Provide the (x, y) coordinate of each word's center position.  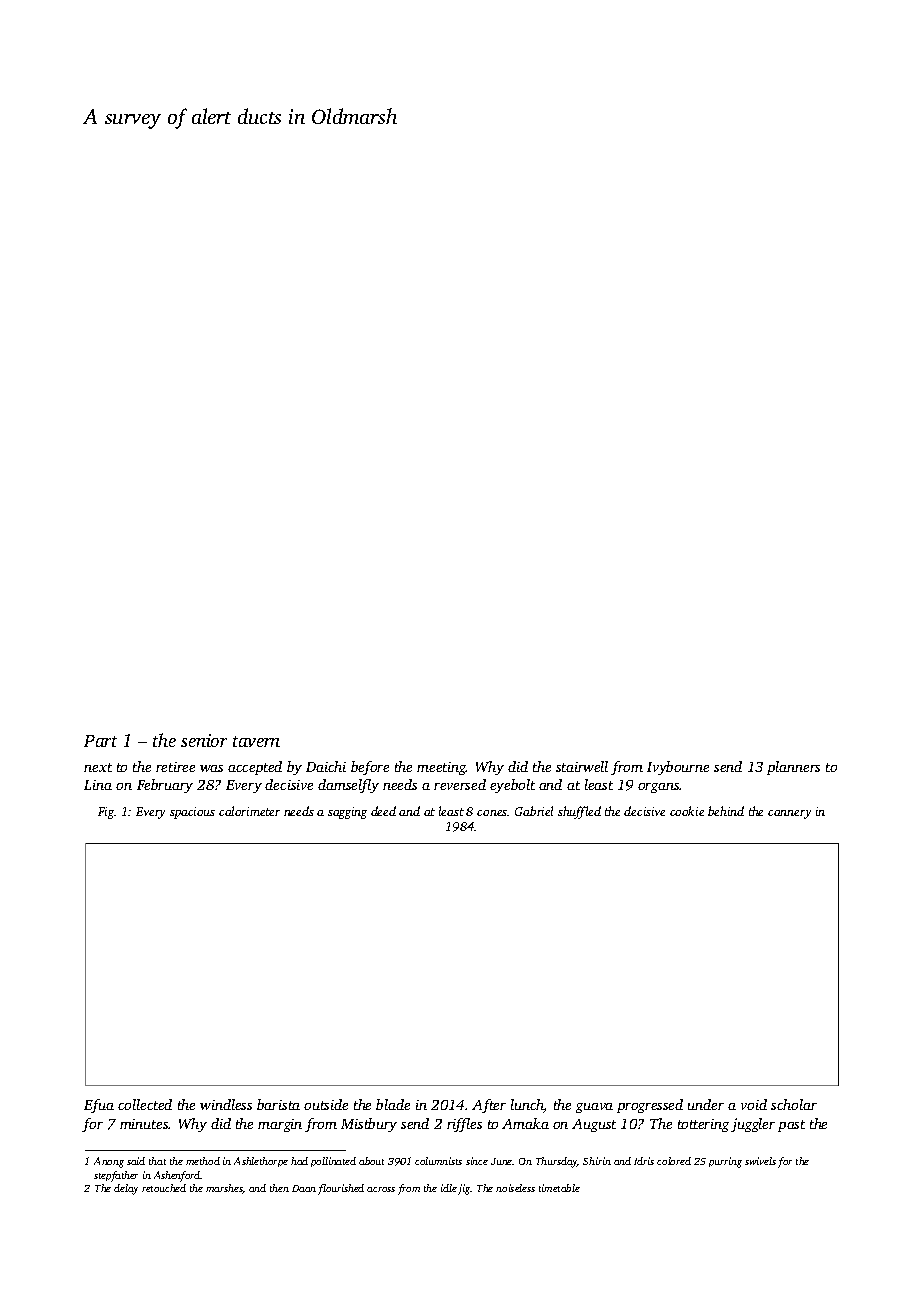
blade (393, 1104)
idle (449, 1188)
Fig (106, 813)
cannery (789, 814)
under (706, 1104)
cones (492, 813)
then (279, 1188)
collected (145, 1104)
